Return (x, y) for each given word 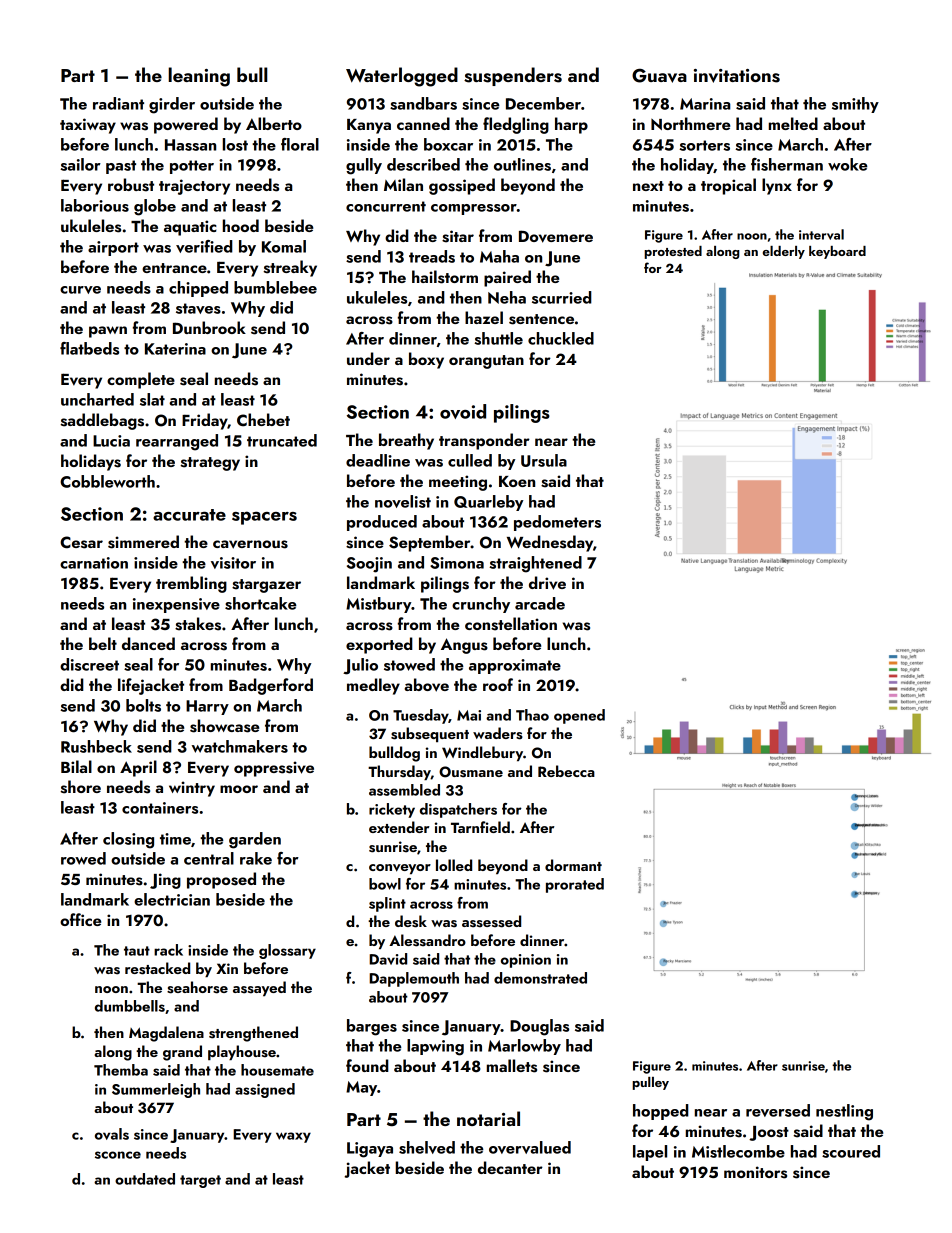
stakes (198, 624)
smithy (855, 105)
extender (399, 827)
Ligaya (370, 1150)
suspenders (513, 76)
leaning (199, 77)
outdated (145, 1179)
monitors (755, 1172)
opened (579, 716)
